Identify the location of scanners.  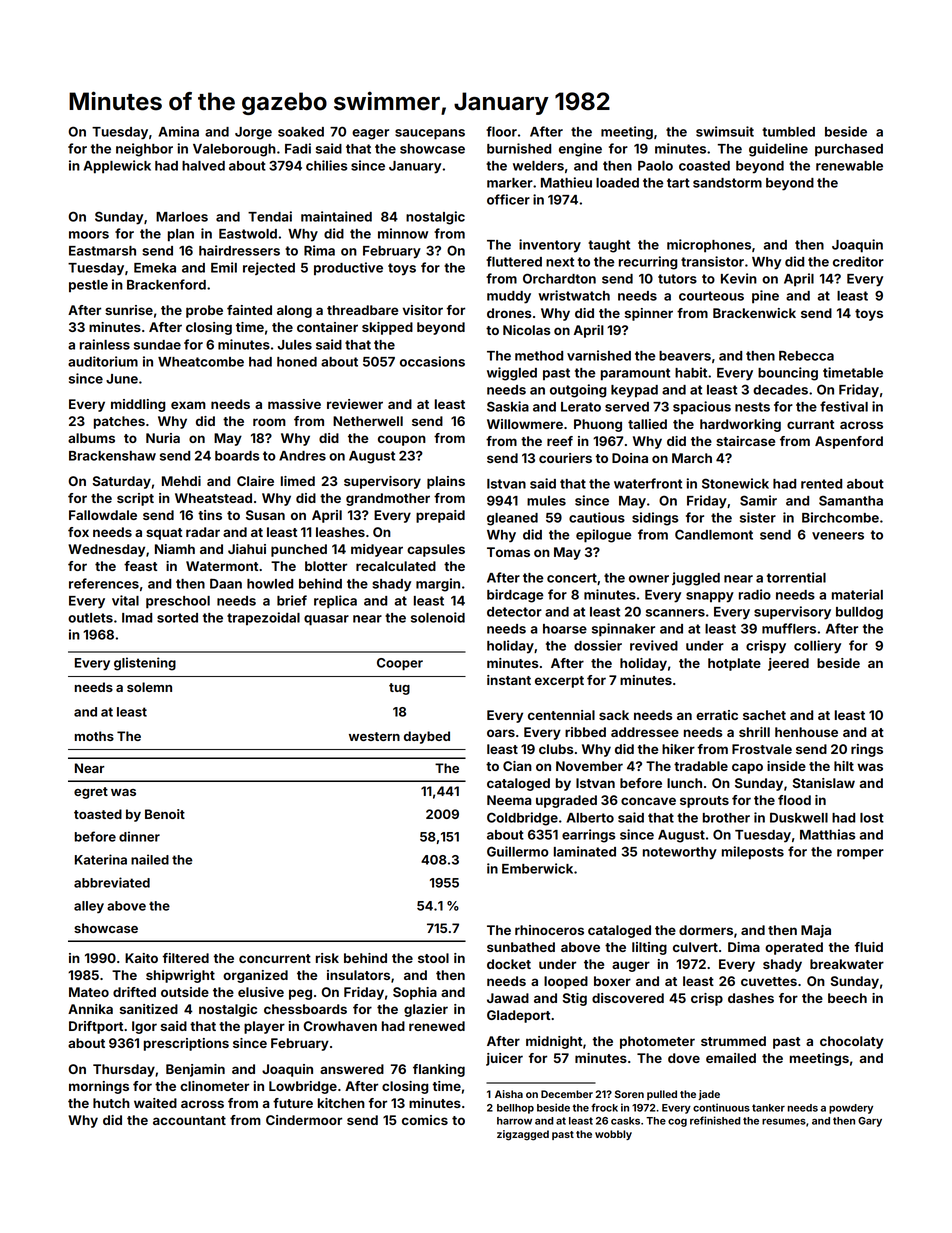
(675, 613).
